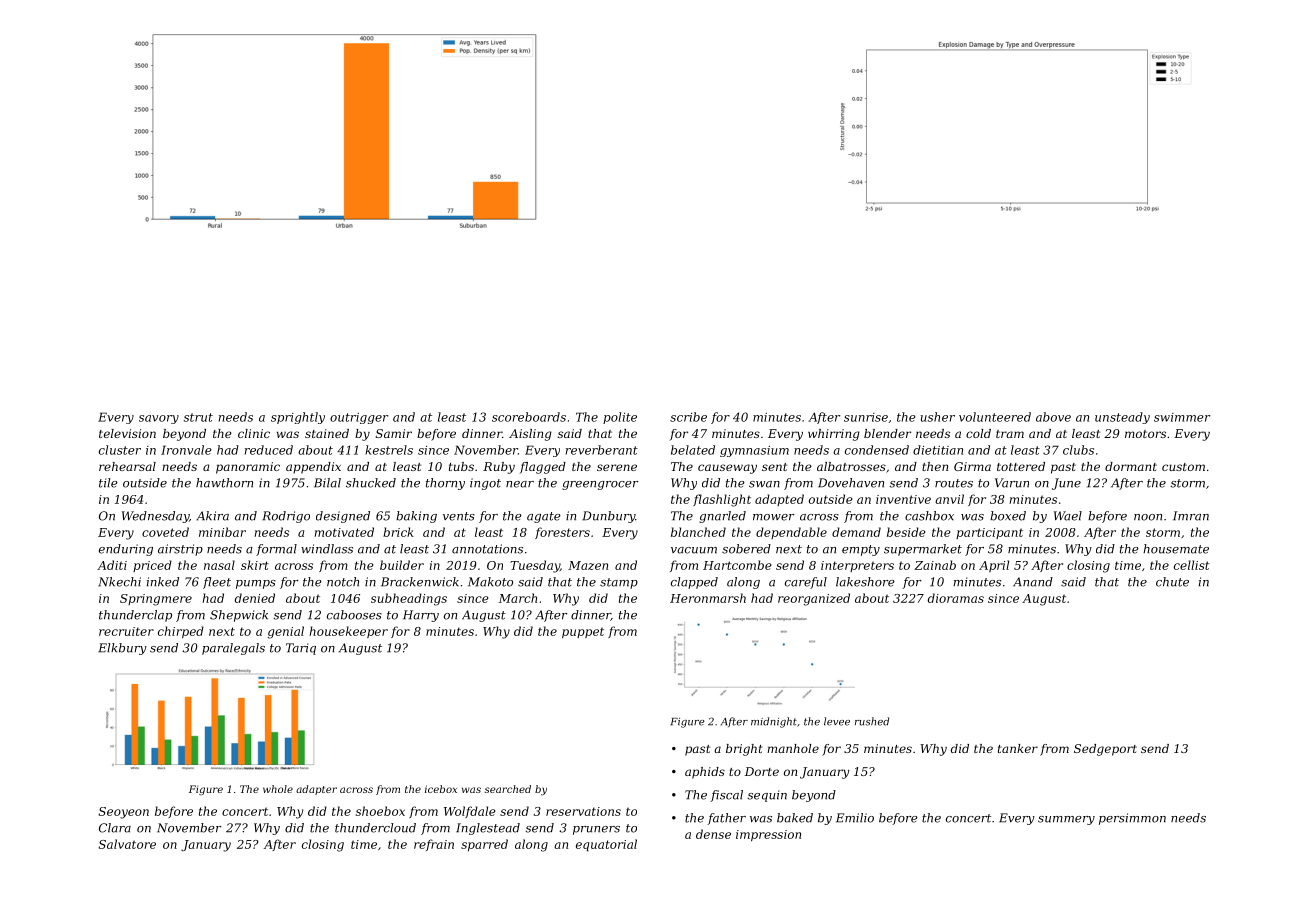 This screenshot has width=1308, height=924. Describe the element at coordinates (774, 722) in the screenshot. I see `midnight` at that location.
